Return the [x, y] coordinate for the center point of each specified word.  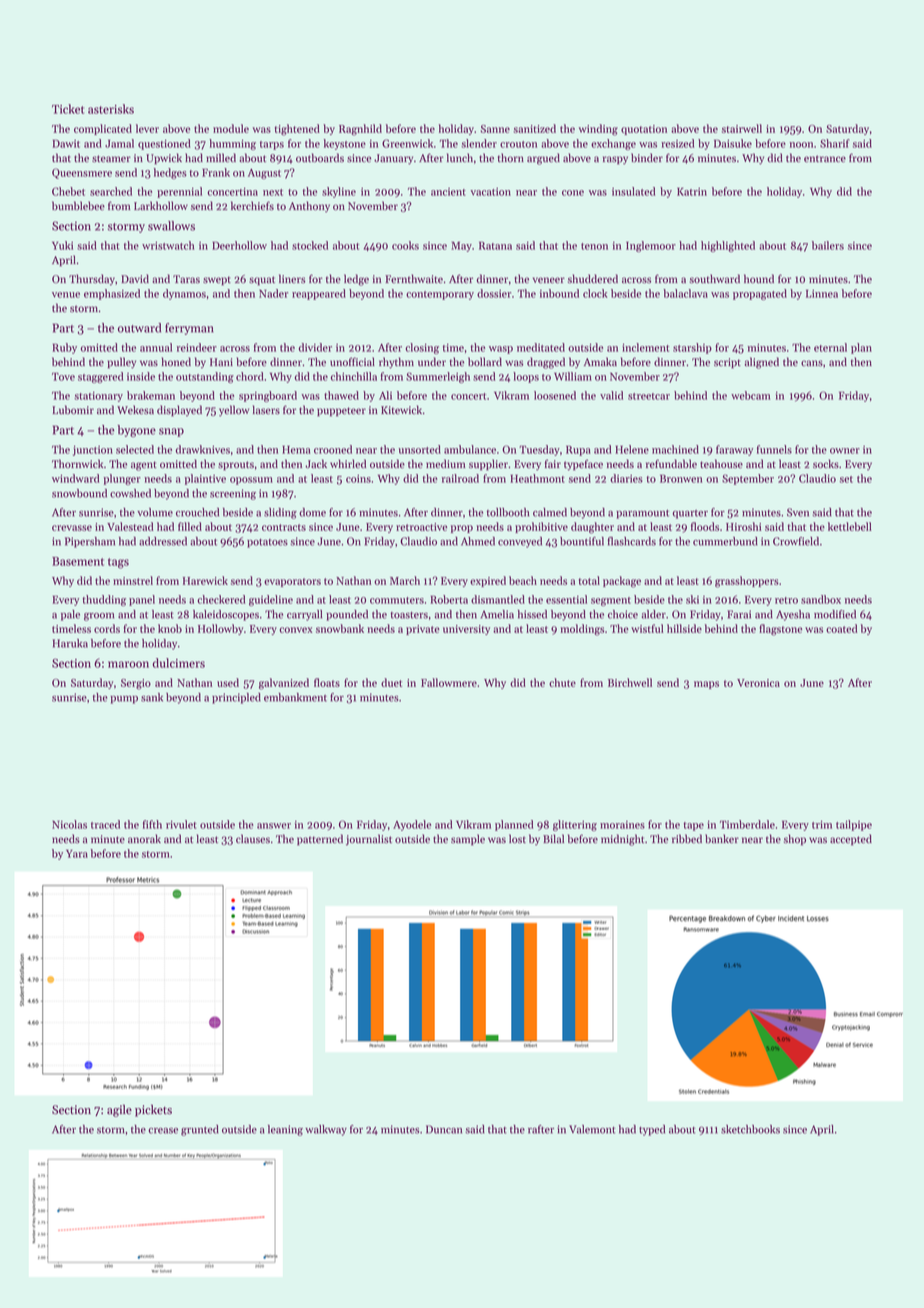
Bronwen [681, 479]
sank [152, 697]
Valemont [592, 1129]
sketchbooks [750, 1129]
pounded [347, 615]
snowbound [79, 493]
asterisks [111, 109]
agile [119, 1110]
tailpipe [854, 825]
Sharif [835, 143]
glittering [575, 825]
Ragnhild [360, 130]
